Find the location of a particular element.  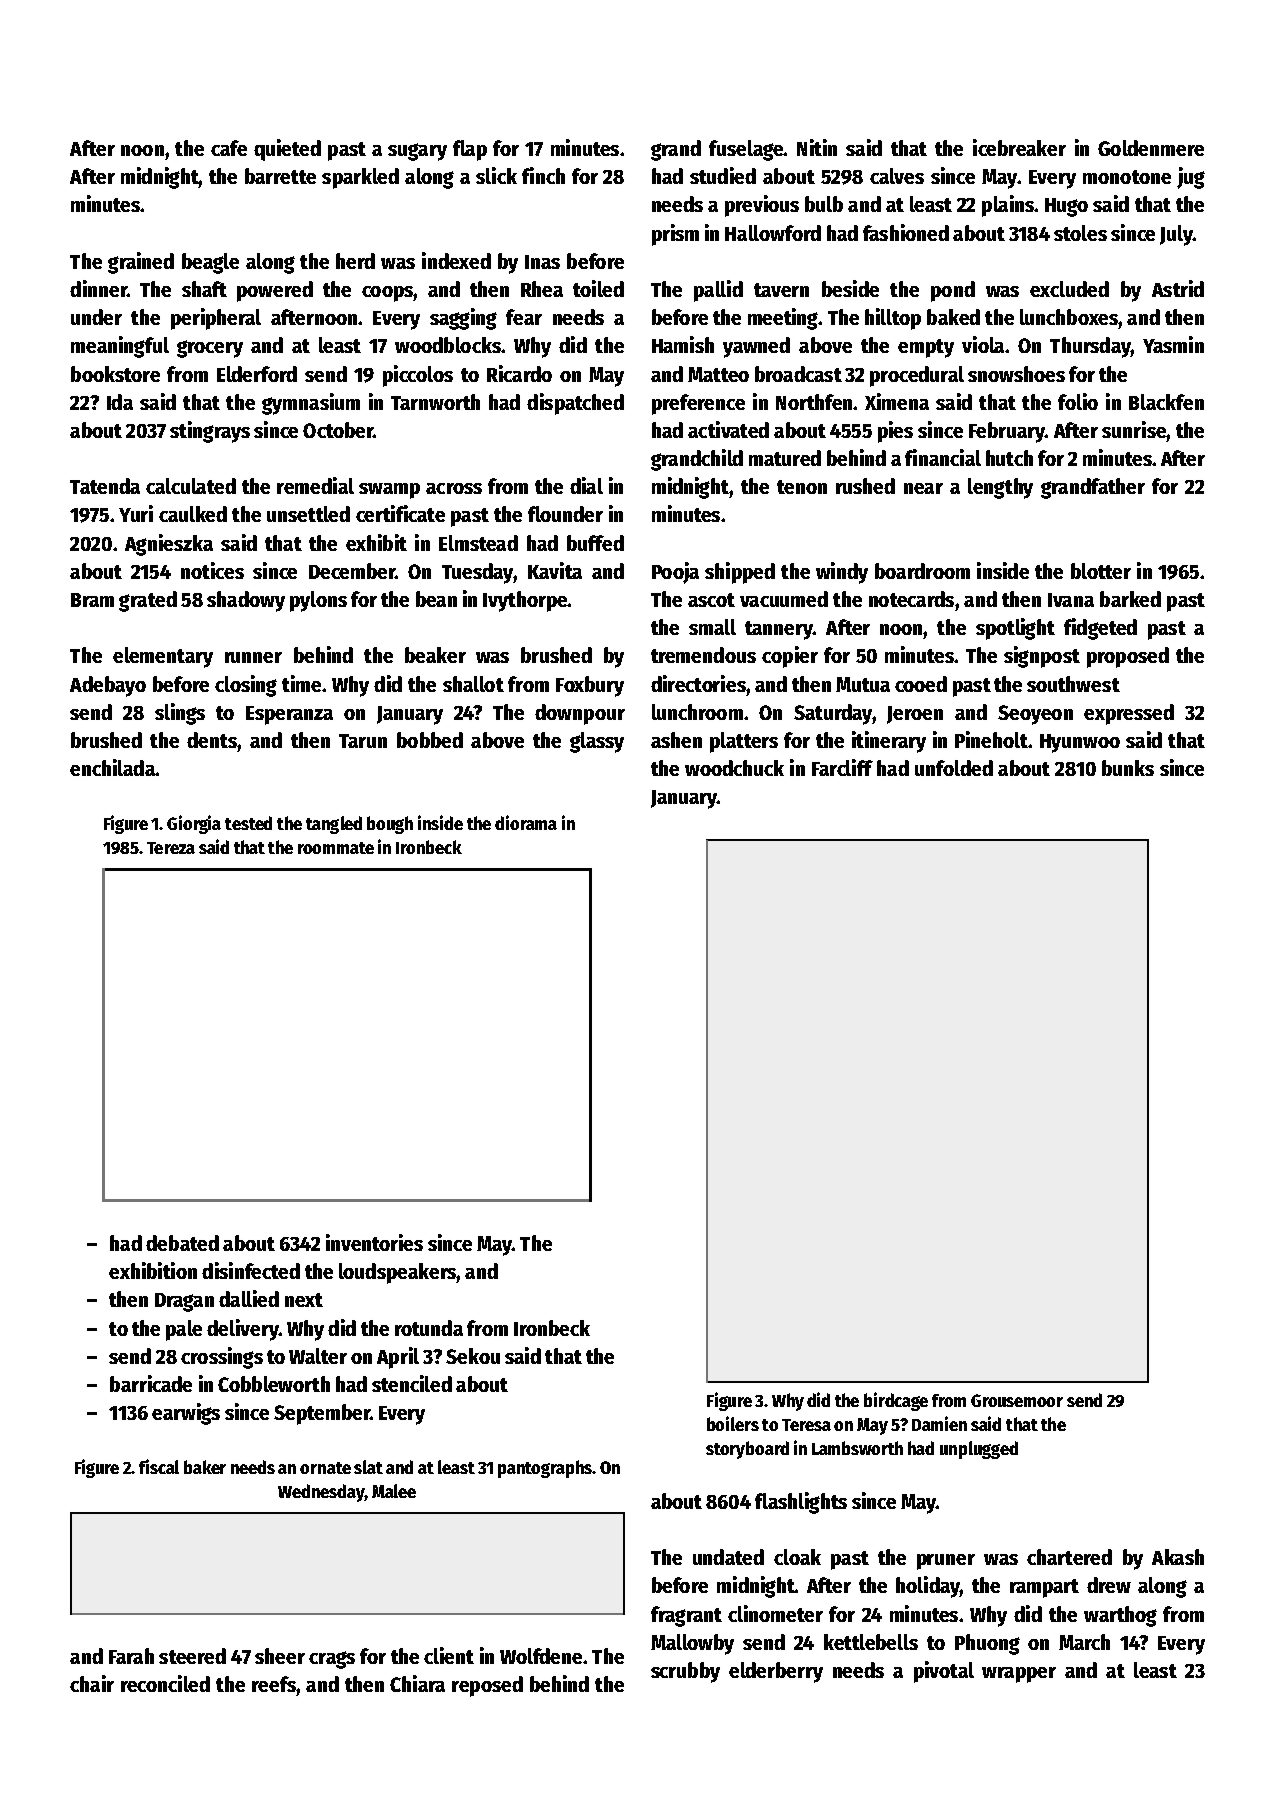

bunks is located at coordinates (1128, 768).
